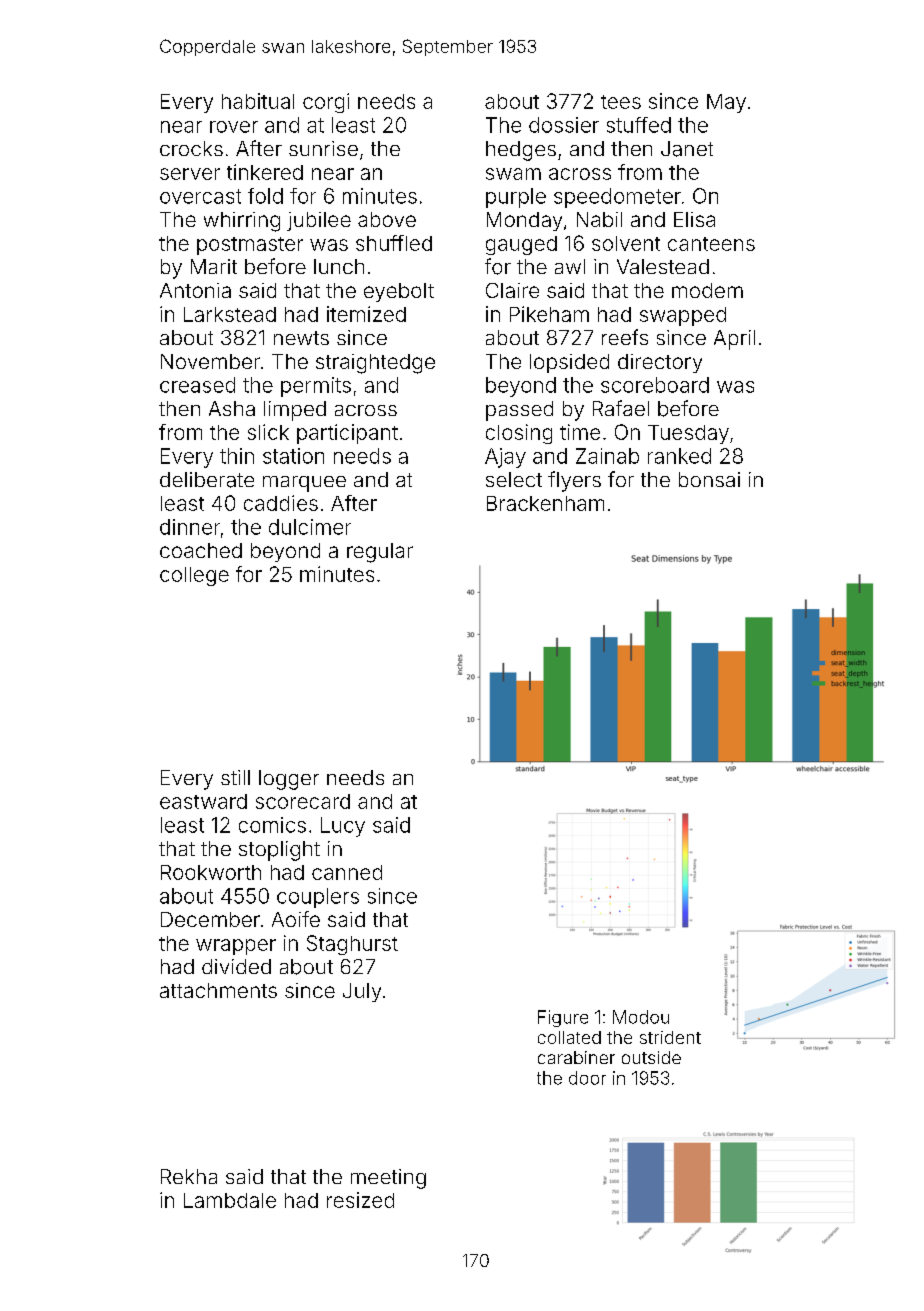 Image resolution: width=924 pixels, height=1311 pixels. I want to click on comics, so click(272, 825).
